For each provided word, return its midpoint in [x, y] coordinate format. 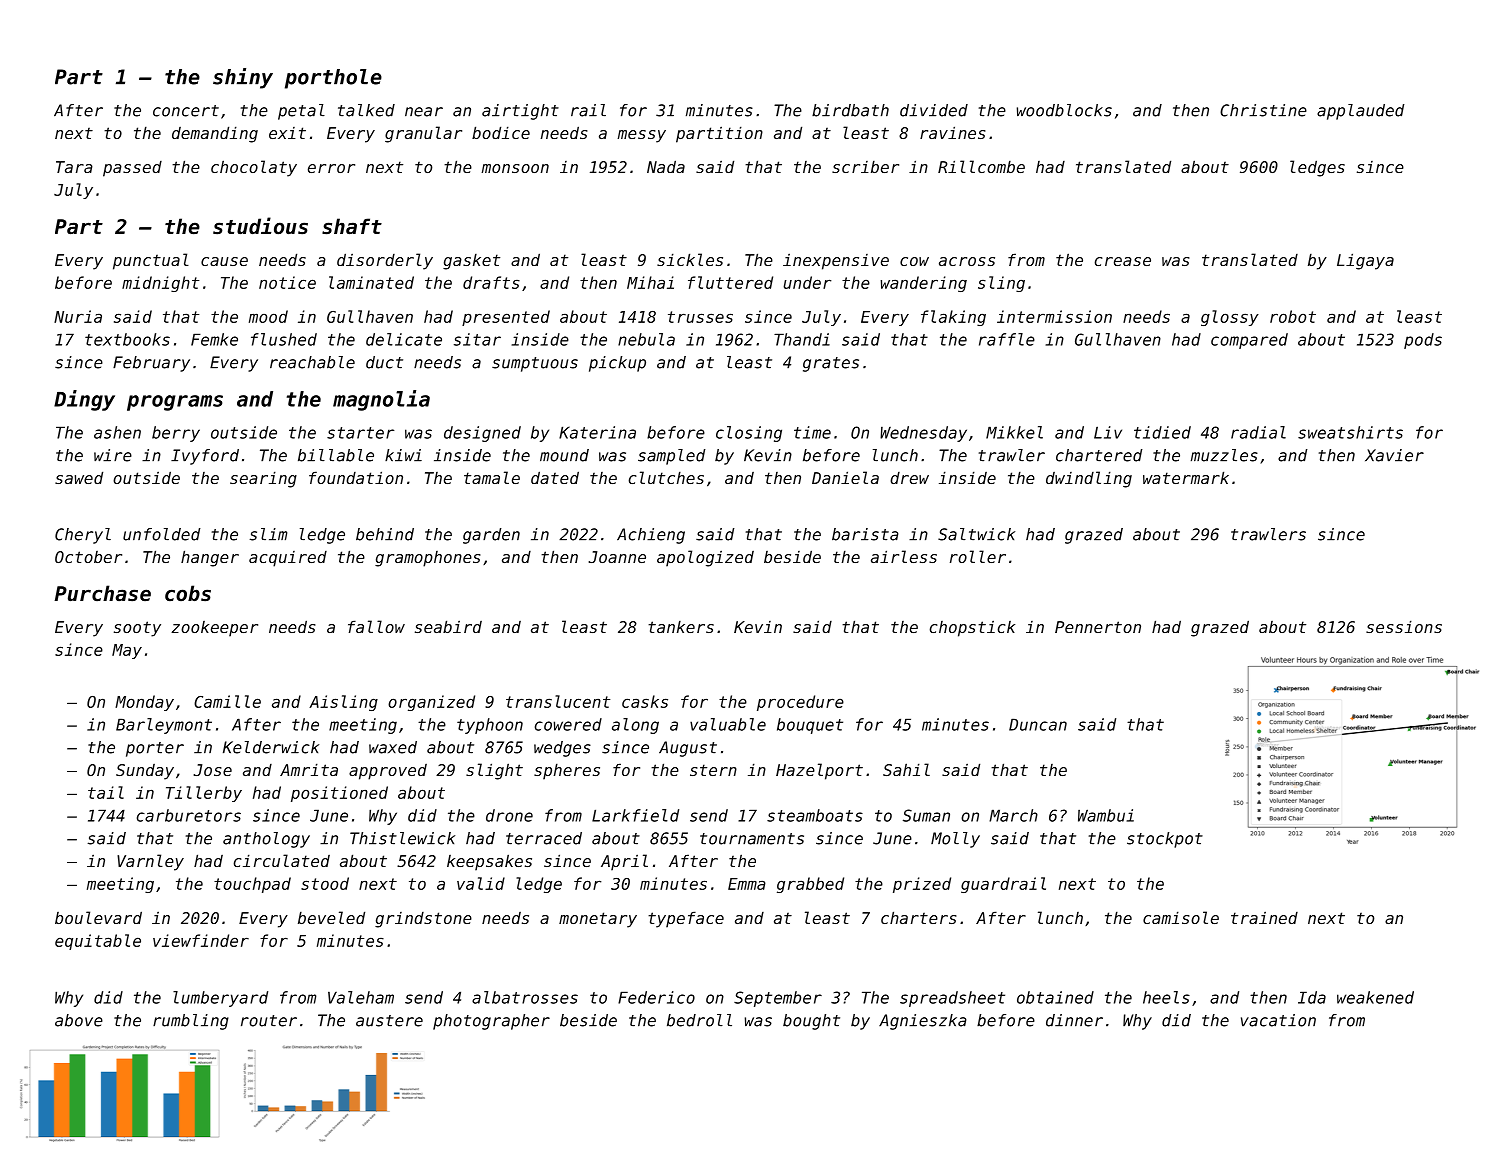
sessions [1404, 626]
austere [389, 1021]
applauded [1361, 112]
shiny [243, 78]
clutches [666, 477]
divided [934, 110]
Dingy [84, 400]
